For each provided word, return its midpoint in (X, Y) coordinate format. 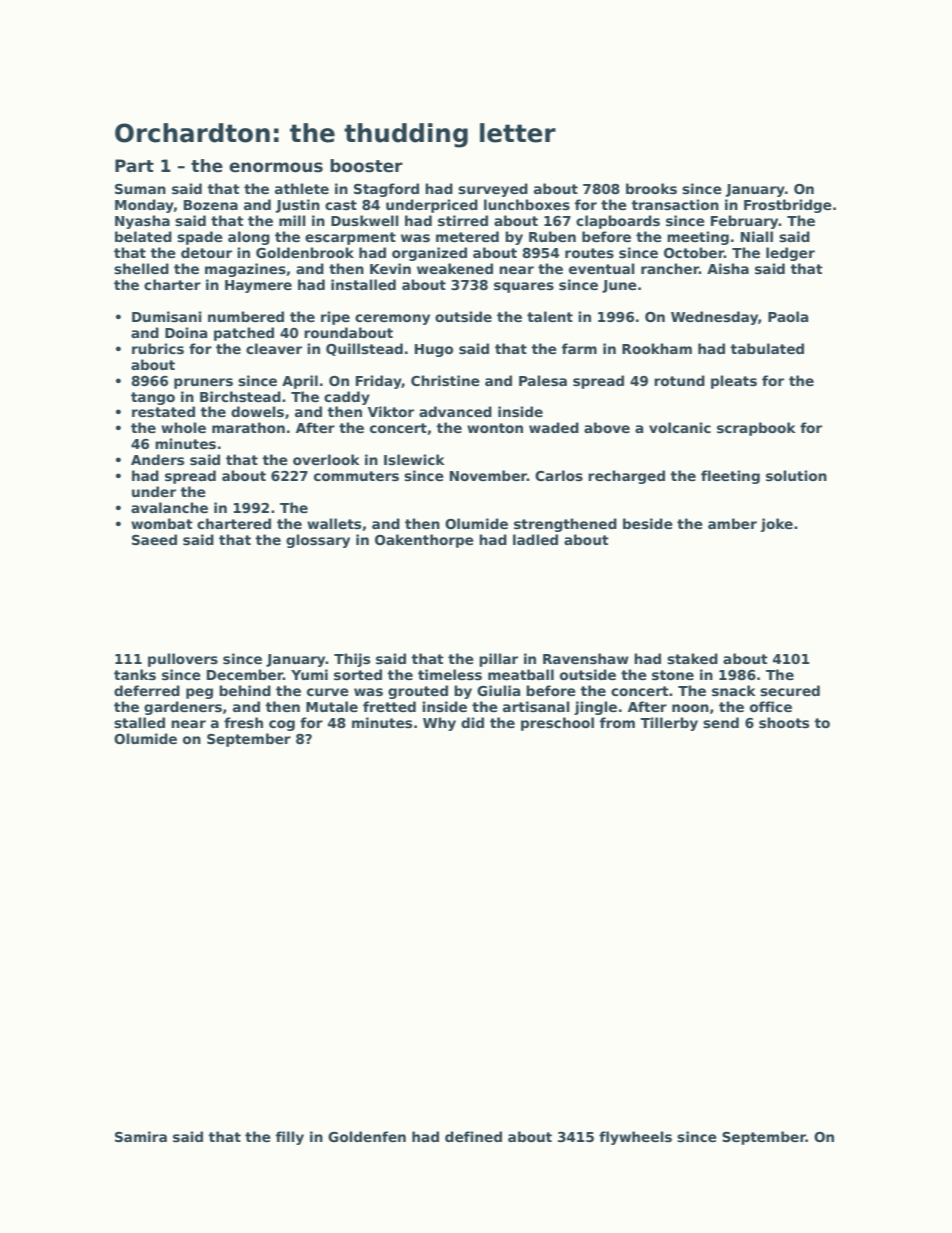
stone (673, 675)
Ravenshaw (586, 658)
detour (206, 252)
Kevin (390, 268)
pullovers (183, 660)
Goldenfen (367, 1136)
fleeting (730, 477)
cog (282, 725)
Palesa (543, 380)
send (721, 722)
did (472, 722)
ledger (790, 254)
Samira (141, 1136)
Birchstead (240, 396)
